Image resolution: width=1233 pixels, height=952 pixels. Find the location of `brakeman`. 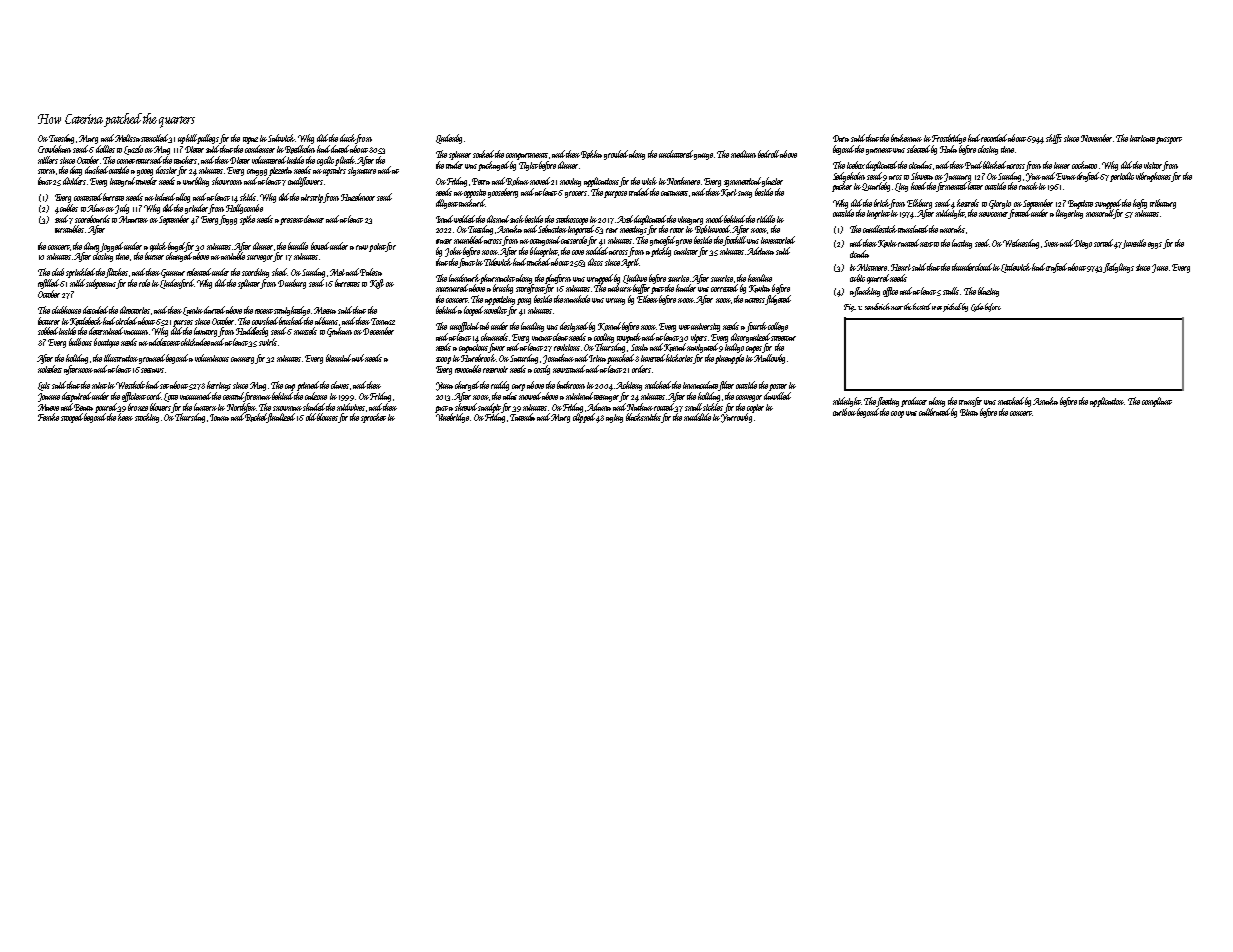

brakeman is located at coordinates (906, 138).
